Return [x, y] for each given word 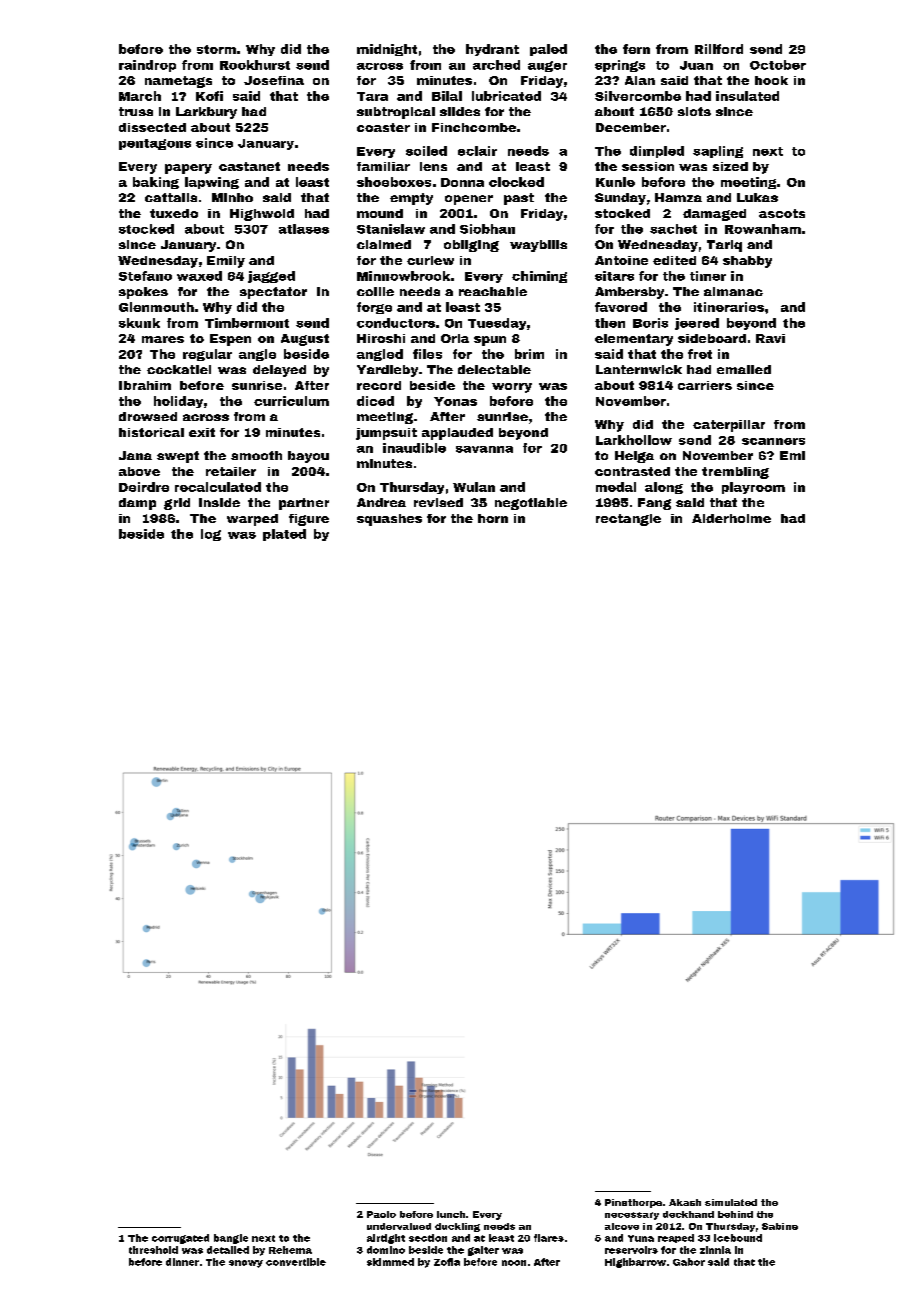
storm [216, 49]
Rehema [290, 1250]
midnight [387, 50]
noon [514, 1263]
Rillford [719, 49]
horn [493, 518]
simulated [731, 1202]
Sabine [780, 1226]
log [211, 535]
